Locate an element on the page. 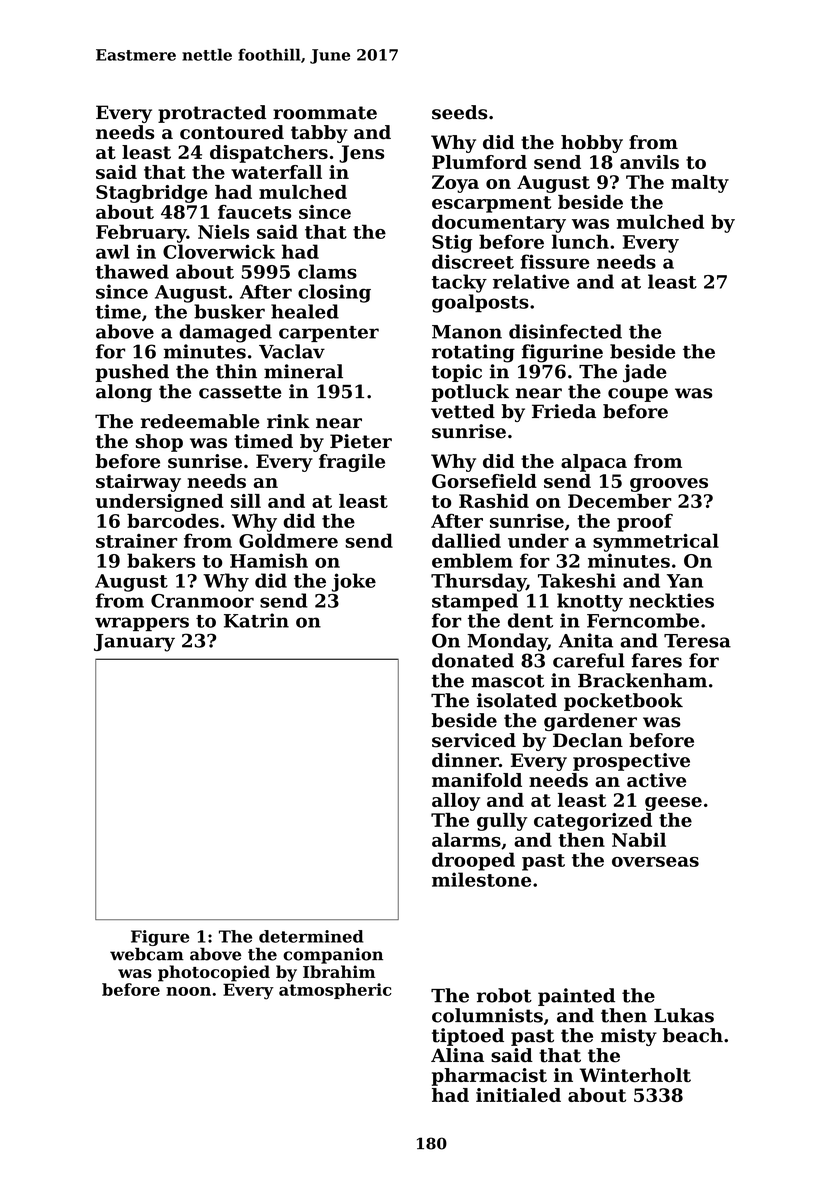 The height and width of the document is (1177, 830). prospective is located at coordinates (631, 762).
